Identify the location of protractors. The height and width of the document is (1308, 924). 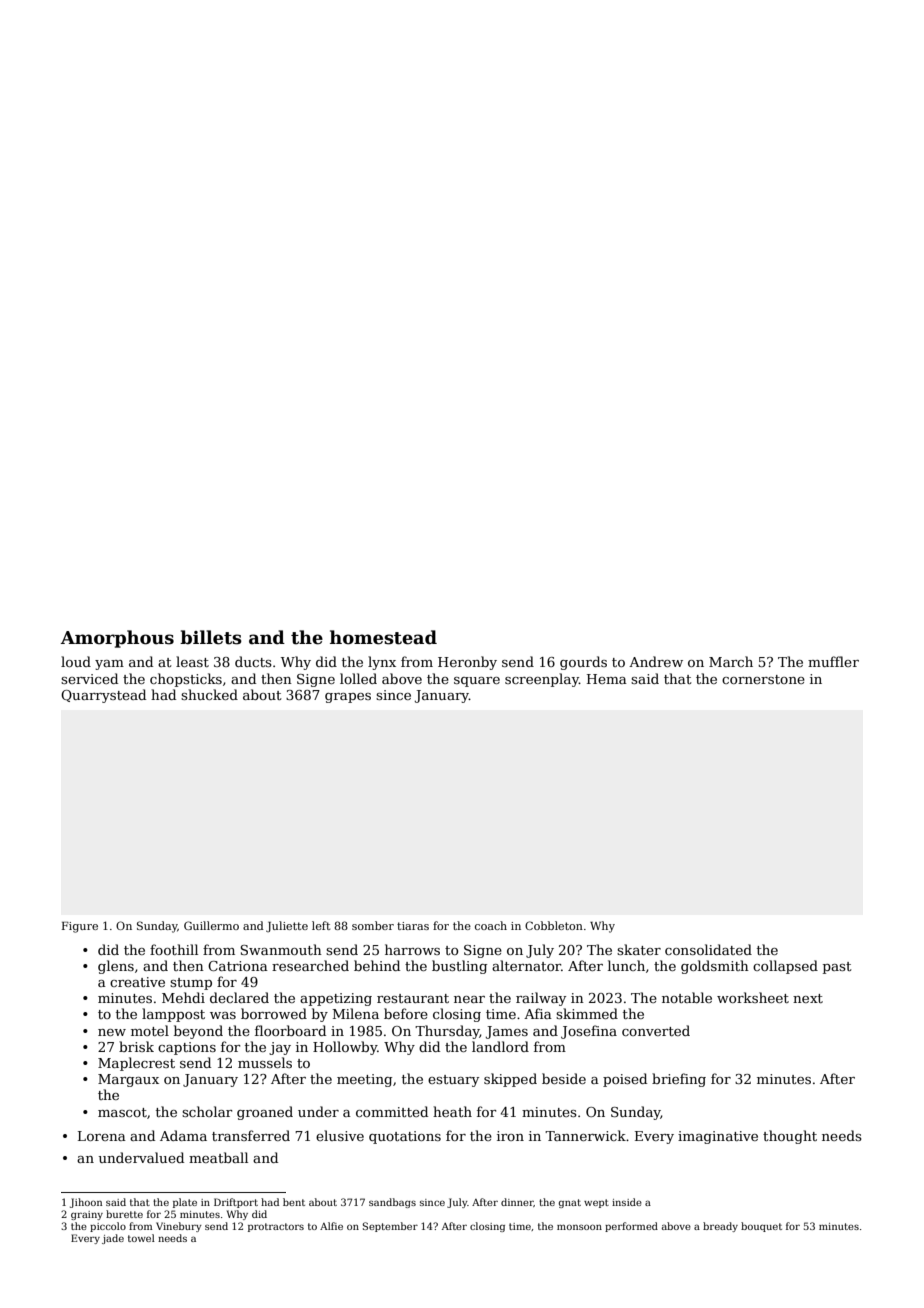
(276, 1227).
